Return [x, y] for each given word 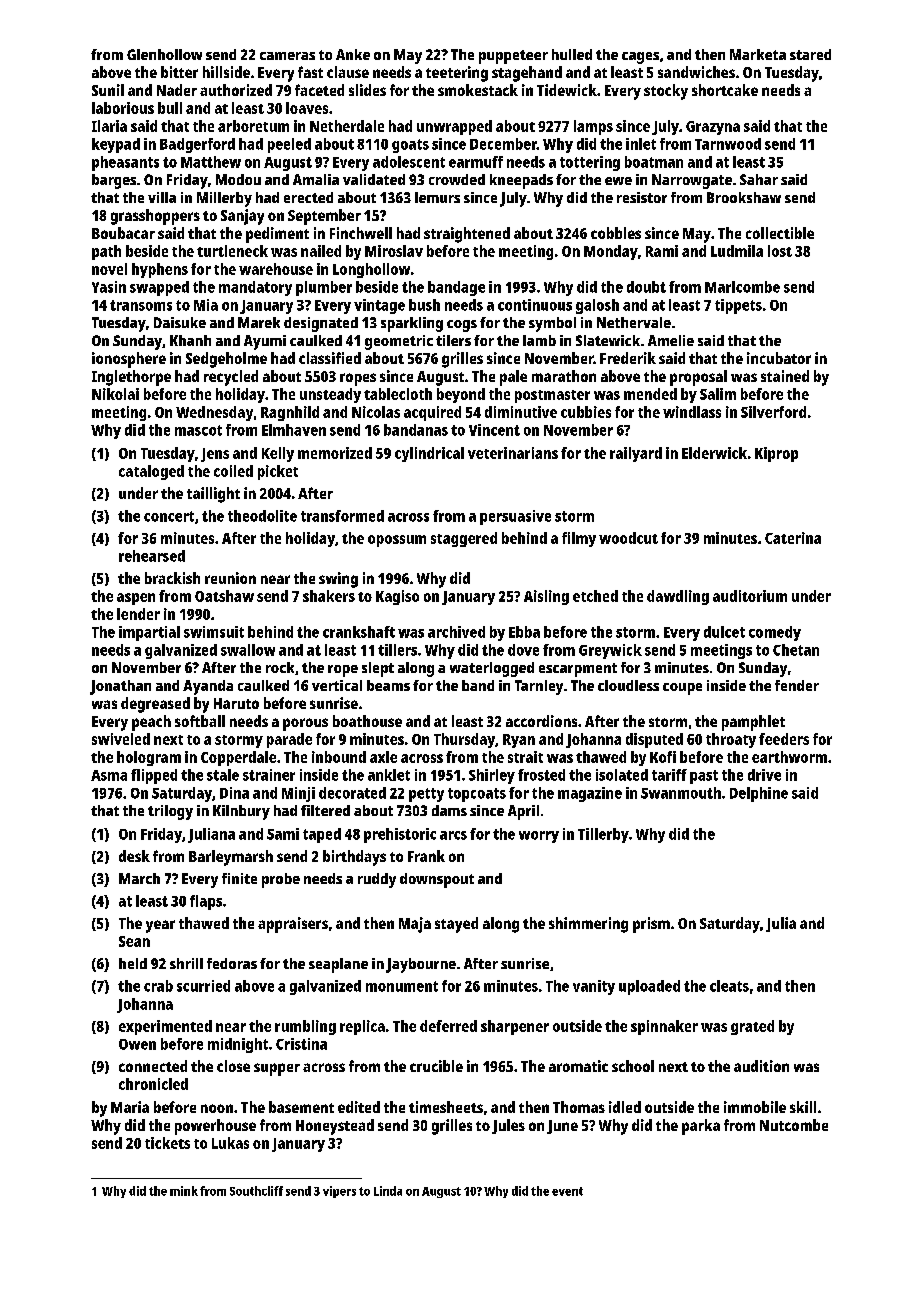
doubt [646, 287]
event [567, 1191]
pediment [277, 235]
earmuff [476, 162]
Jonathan [120, 687]
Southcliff [256, 1191]
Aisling [546, 597]
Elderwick [714, 453]
